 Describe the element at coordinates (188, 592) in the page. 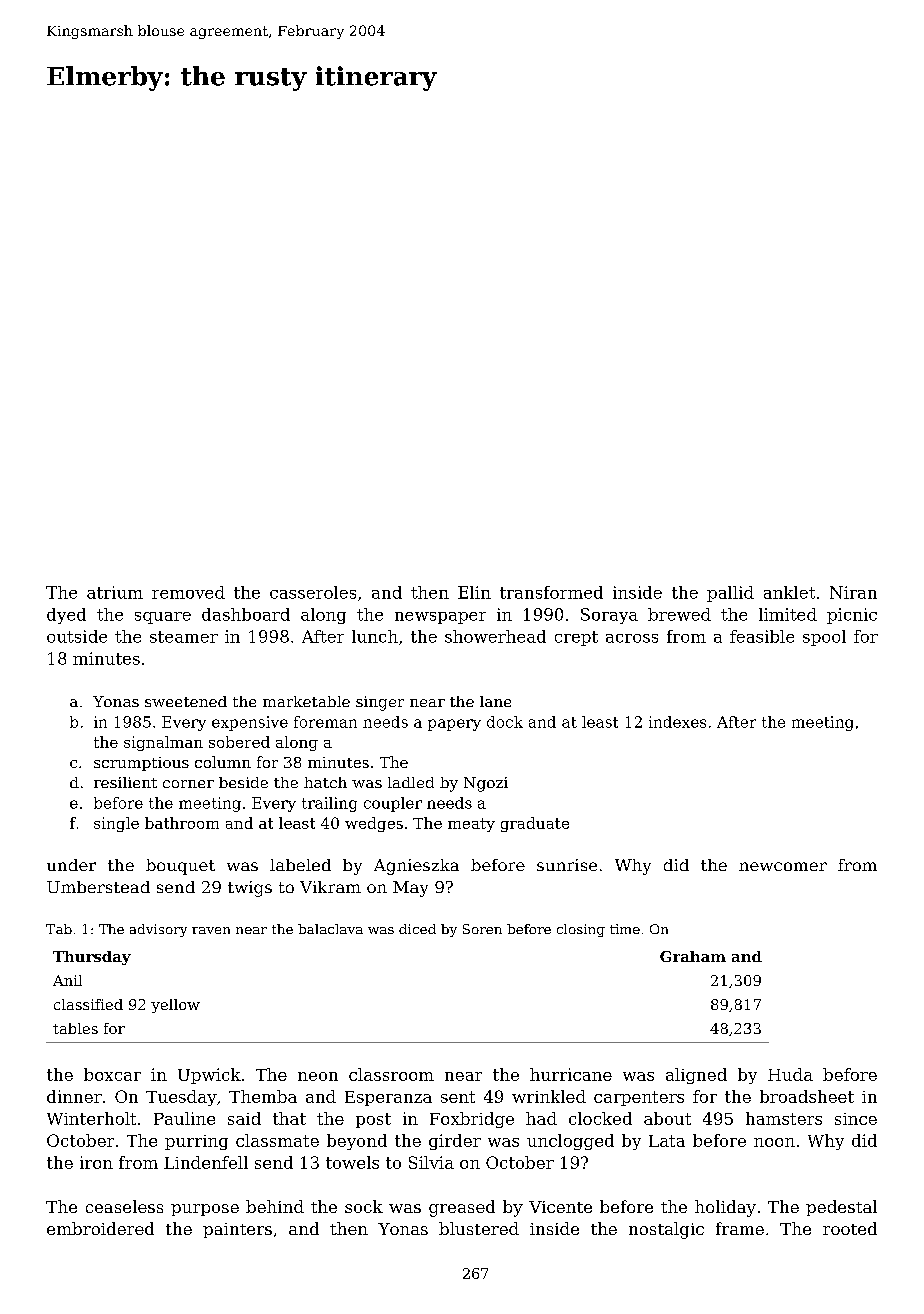

I see `removed` at that location.
